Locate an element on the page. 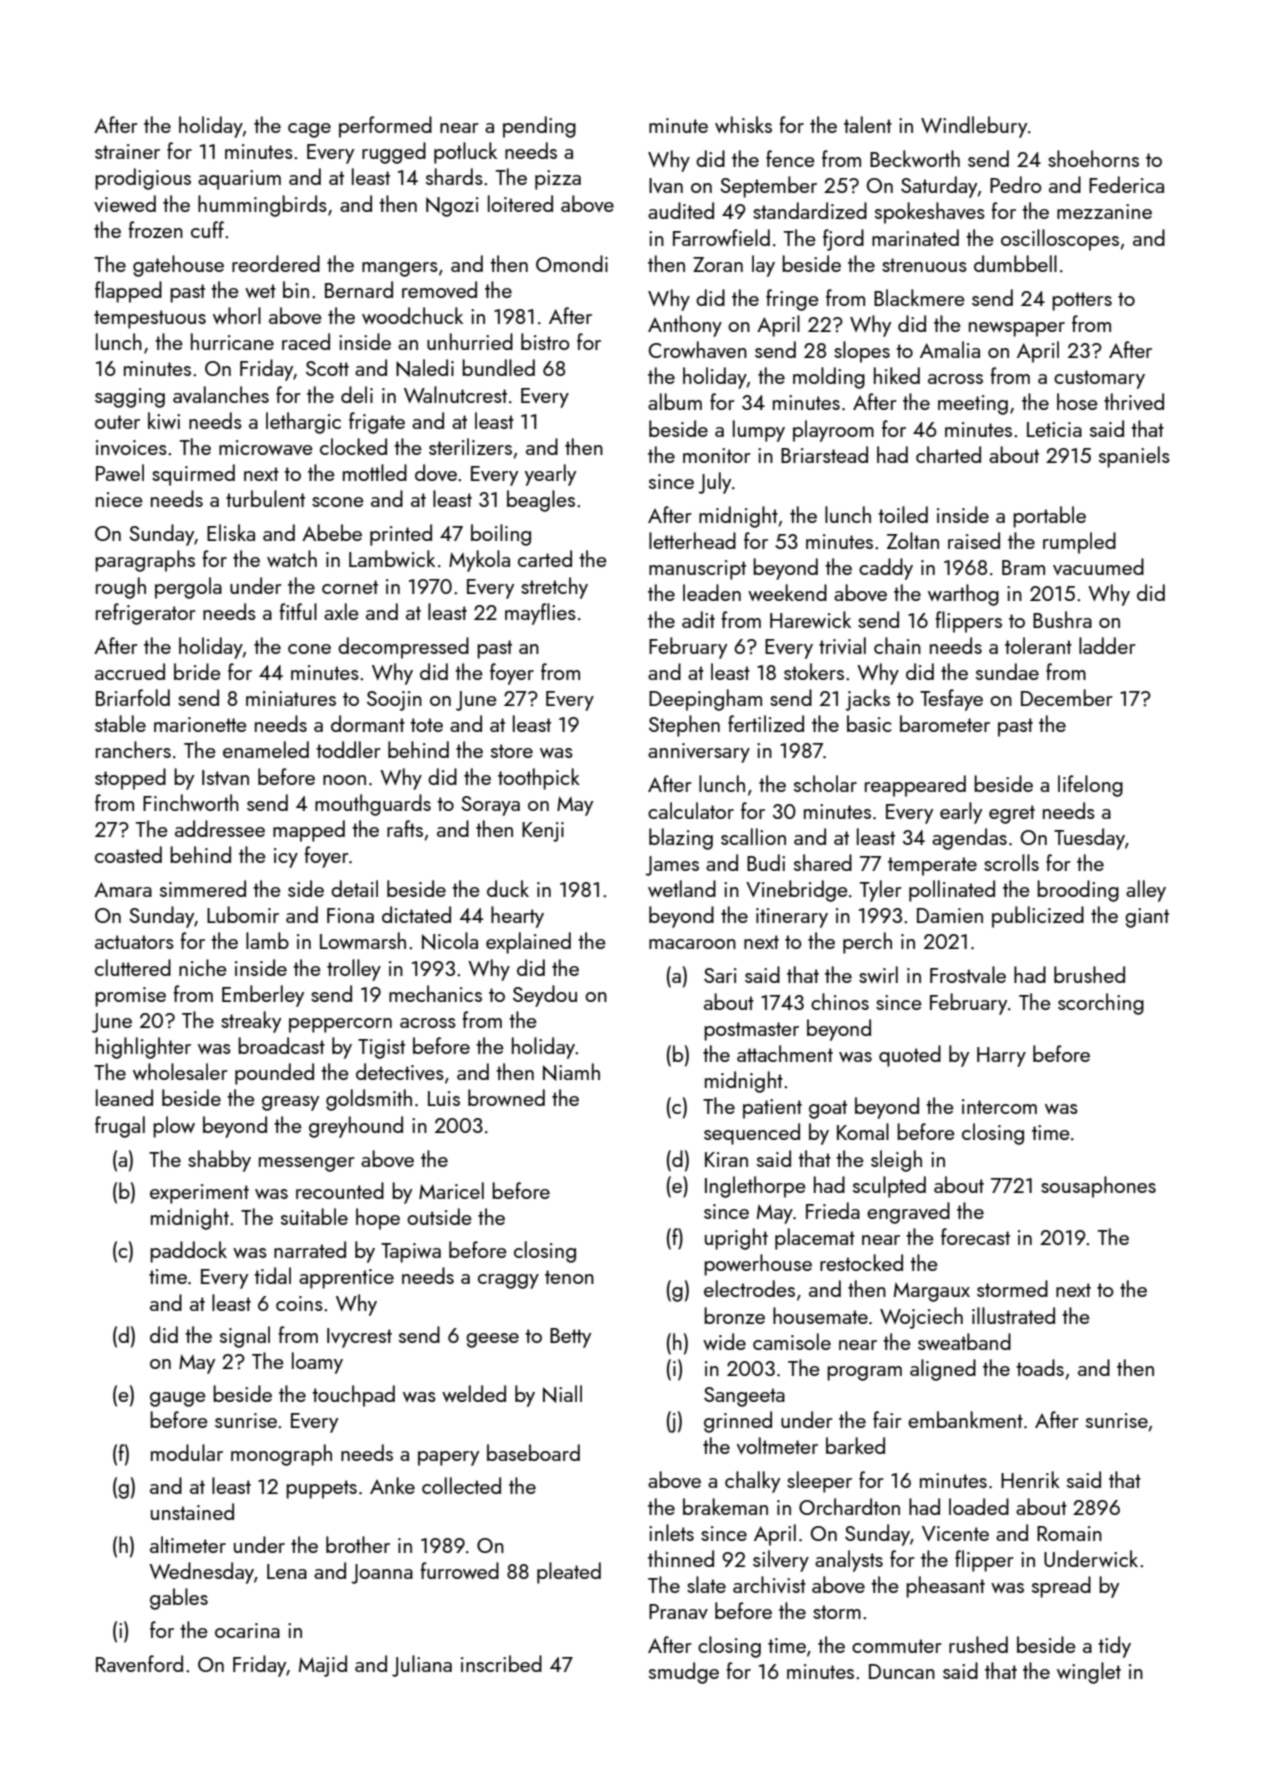 Image resolution: width=1266 pixels, height=1791 pixels. Majid is located at coordinates (323, 1666).
